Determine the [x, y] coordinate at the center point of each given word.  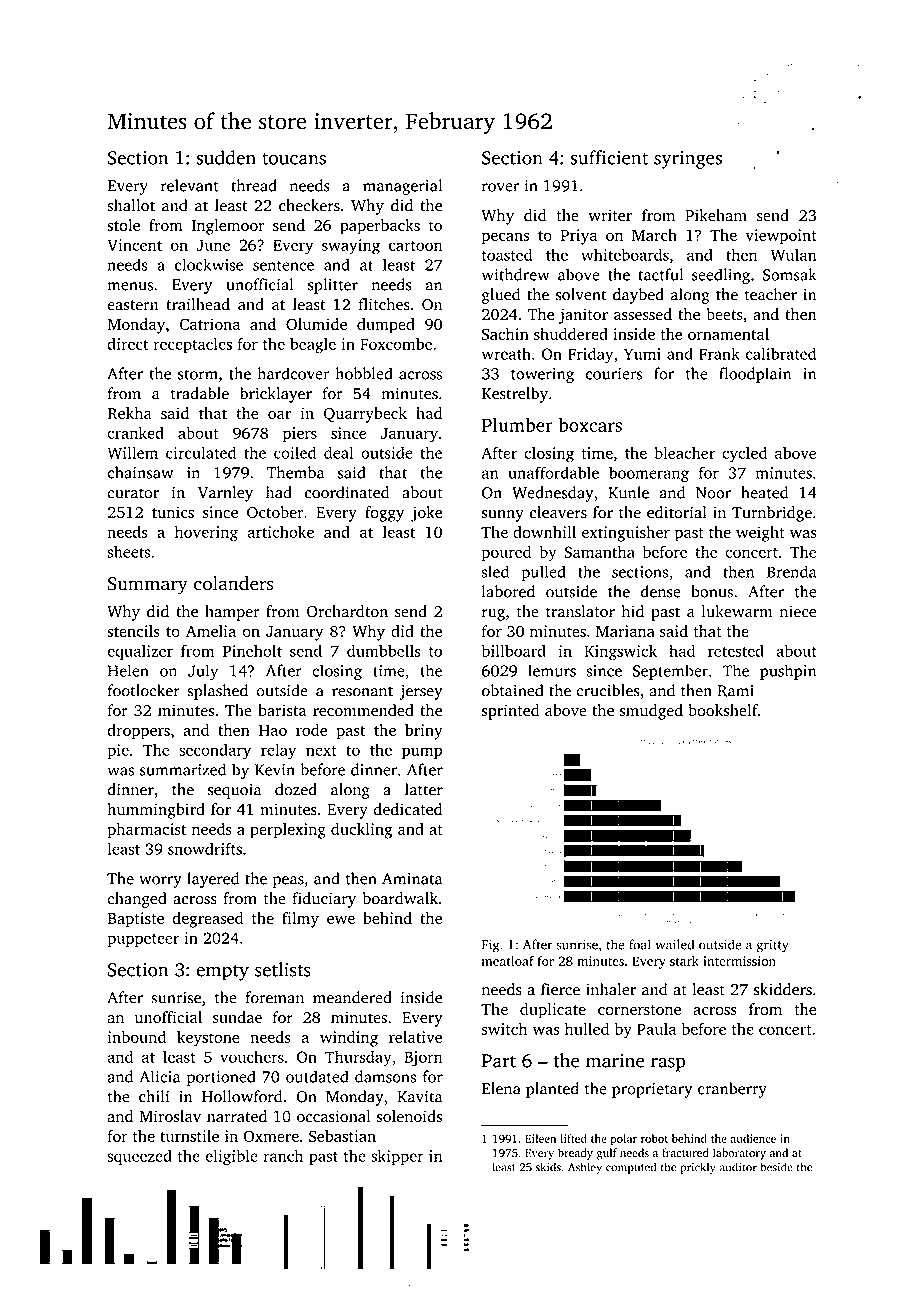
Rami [735, 691]
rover [500, 187]
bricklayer [276, 395]
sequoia [234, 791]
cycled [744, 455]
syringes [688, 160]
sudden [226, 157]
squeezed [139, 1157]
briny [424, 732]
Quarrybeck [365, 415]
